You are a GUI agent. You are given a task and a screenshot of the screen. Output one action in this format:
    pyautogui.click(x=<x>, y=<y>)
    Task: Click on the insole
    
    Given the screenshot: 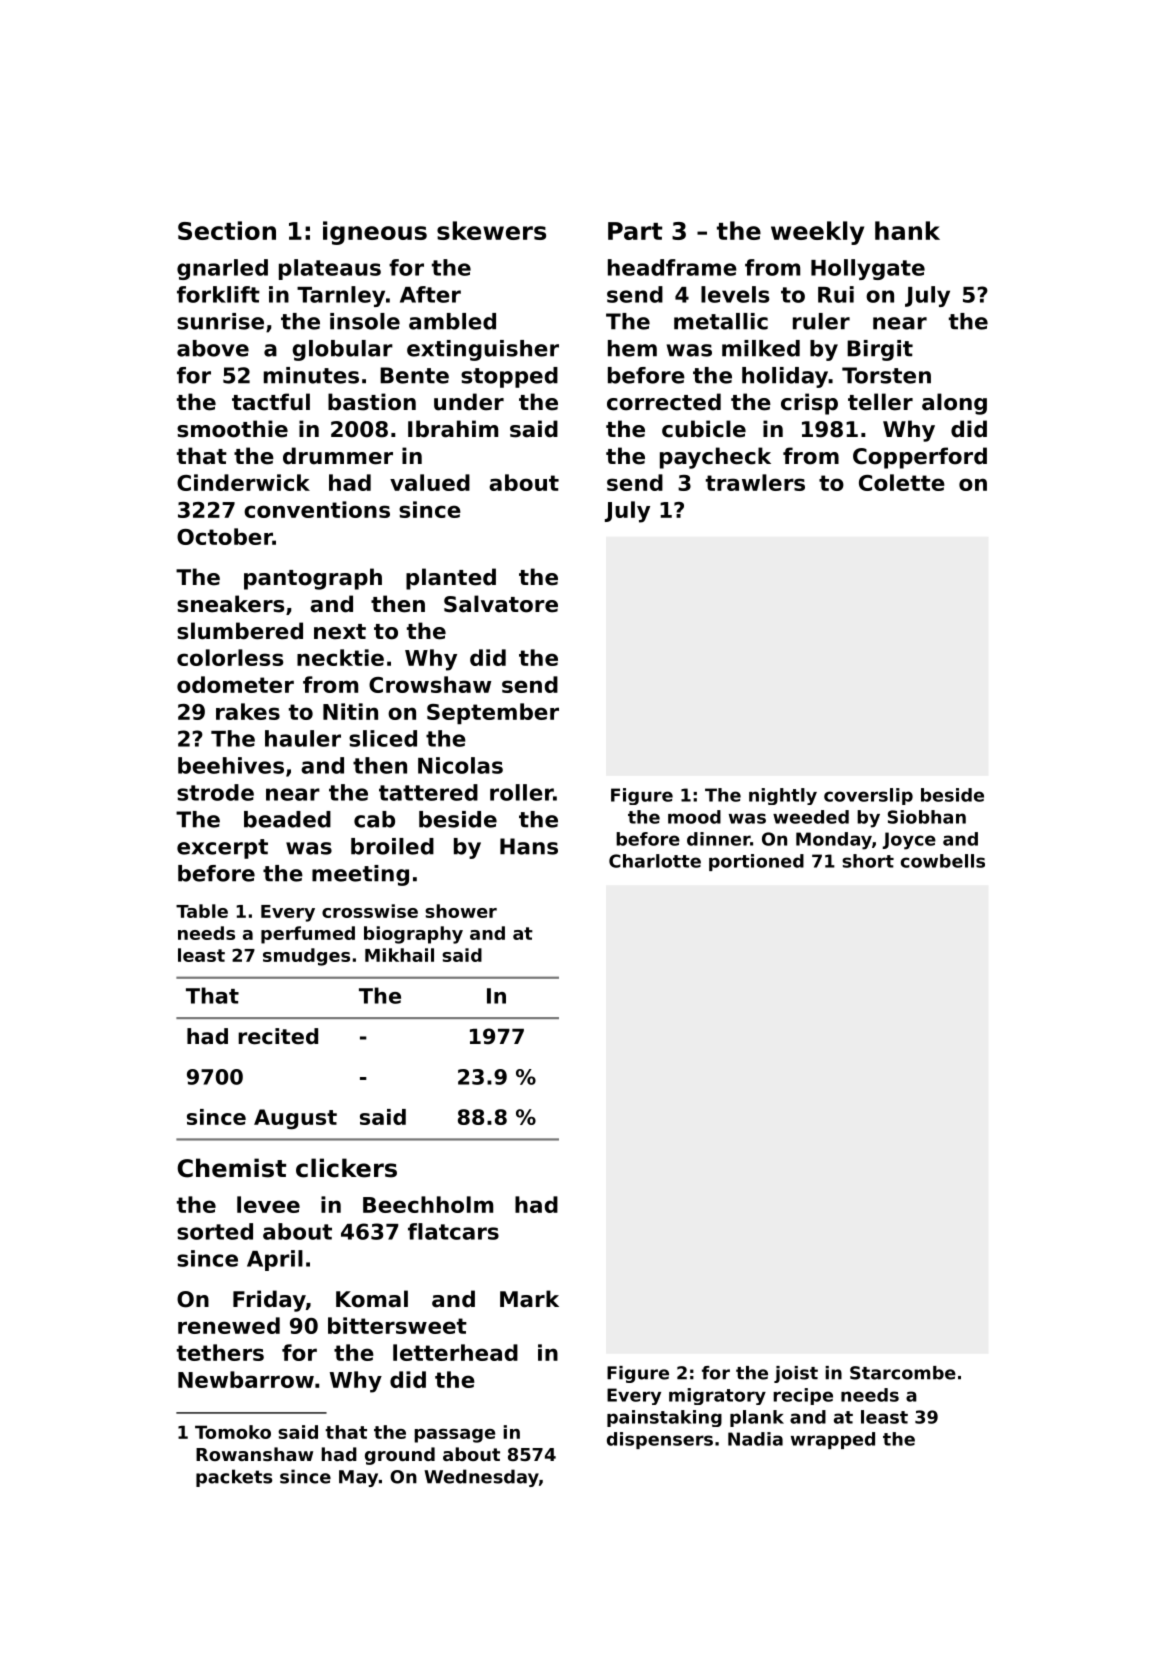 What is the action you would take?
    pyautogui.click(x=365, y=321)
